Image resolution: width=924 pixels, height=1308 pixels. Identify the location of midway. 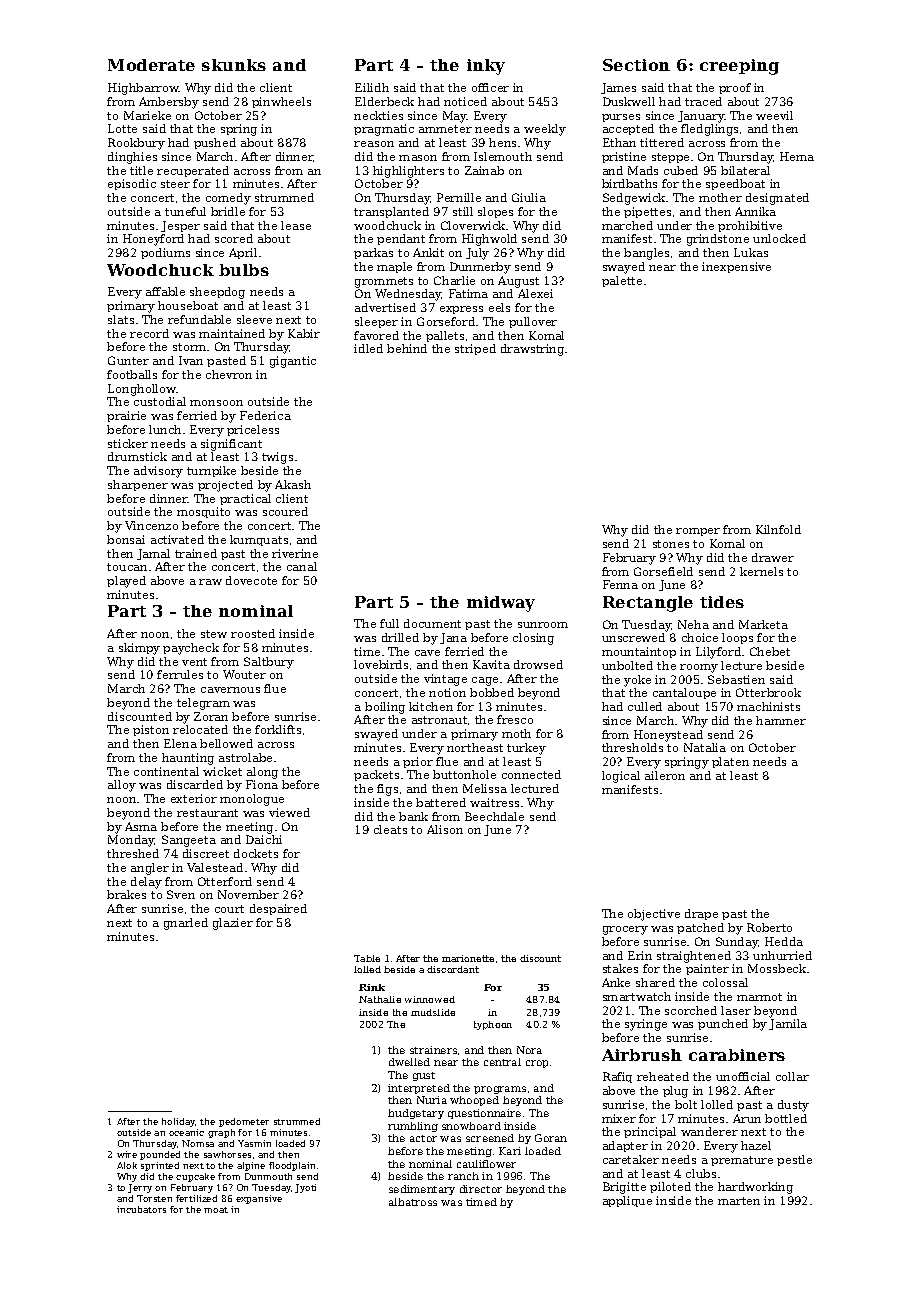
(501, 604).
